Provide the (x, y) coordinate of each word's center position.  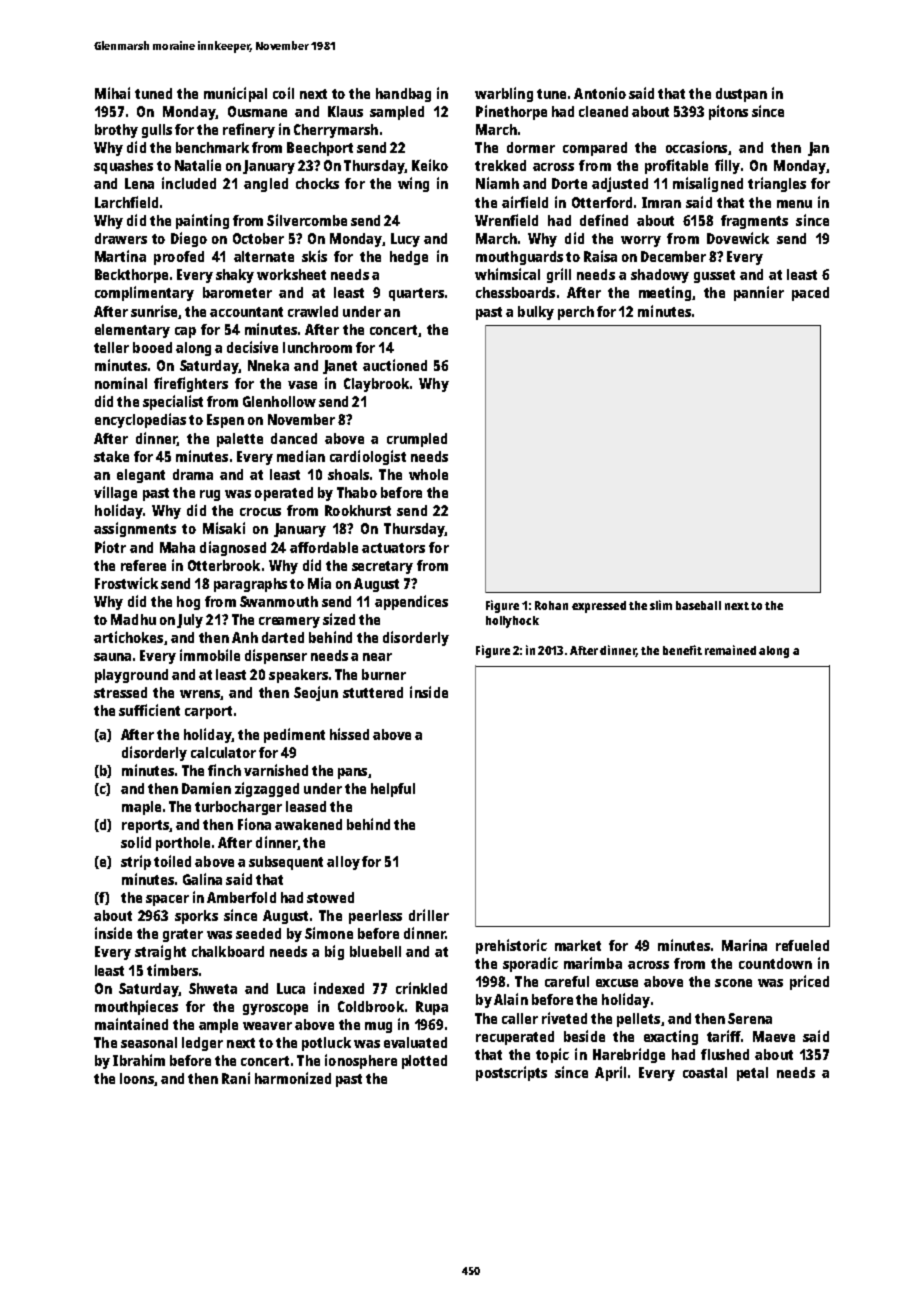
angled (266, 185)
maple (141, 808)
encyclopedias (140, 420)
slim (661, 605)
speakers (298, 676)
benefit (682, 650)
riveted (564, 1018)
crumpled (417, 440)
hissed (349, 734)
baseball (698, 605)
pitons (728, 112)
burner (384, 674)
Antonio (600, 93)
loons (137, 1078)
